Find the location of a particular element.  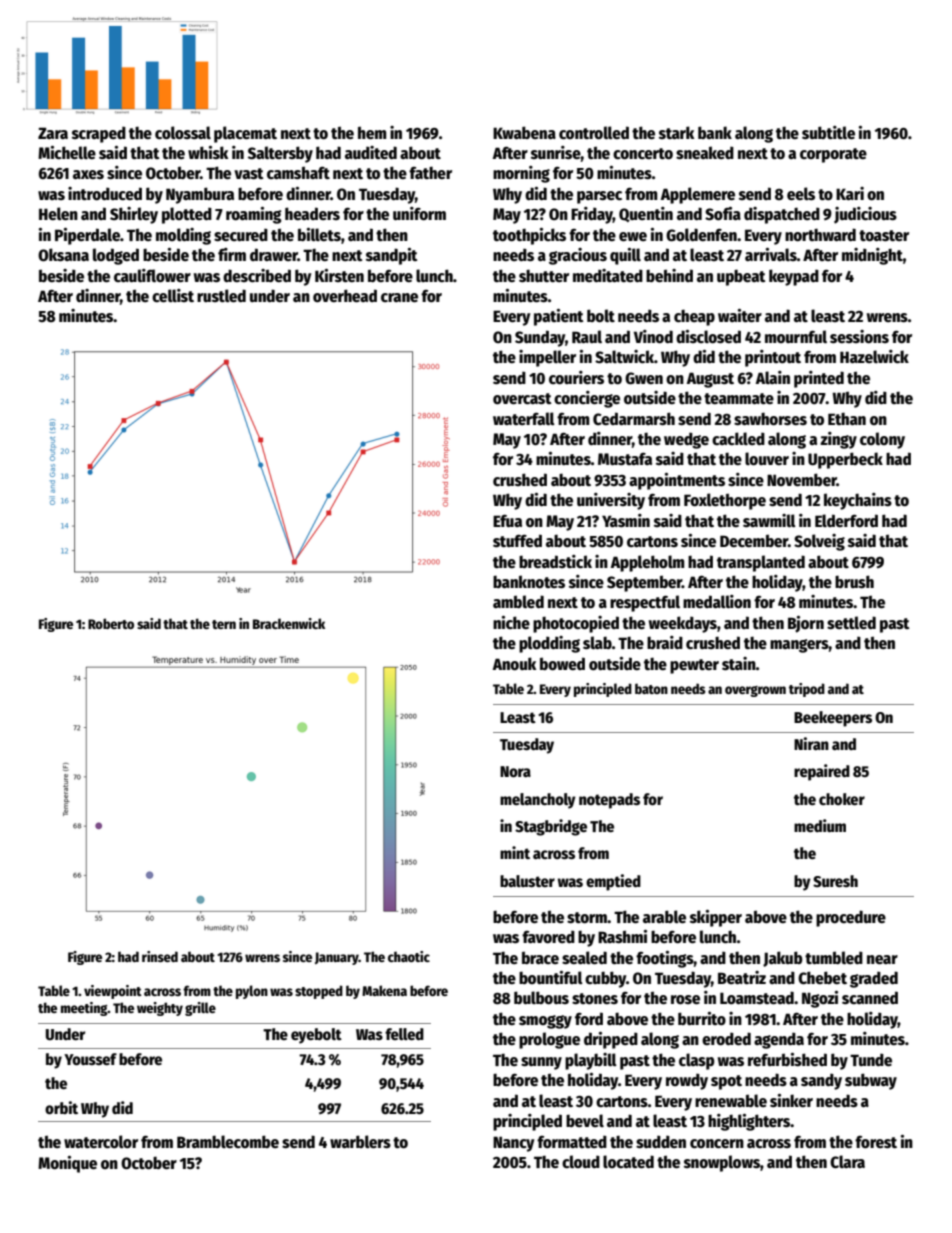

sessions is located at coordinates (859, 336).
